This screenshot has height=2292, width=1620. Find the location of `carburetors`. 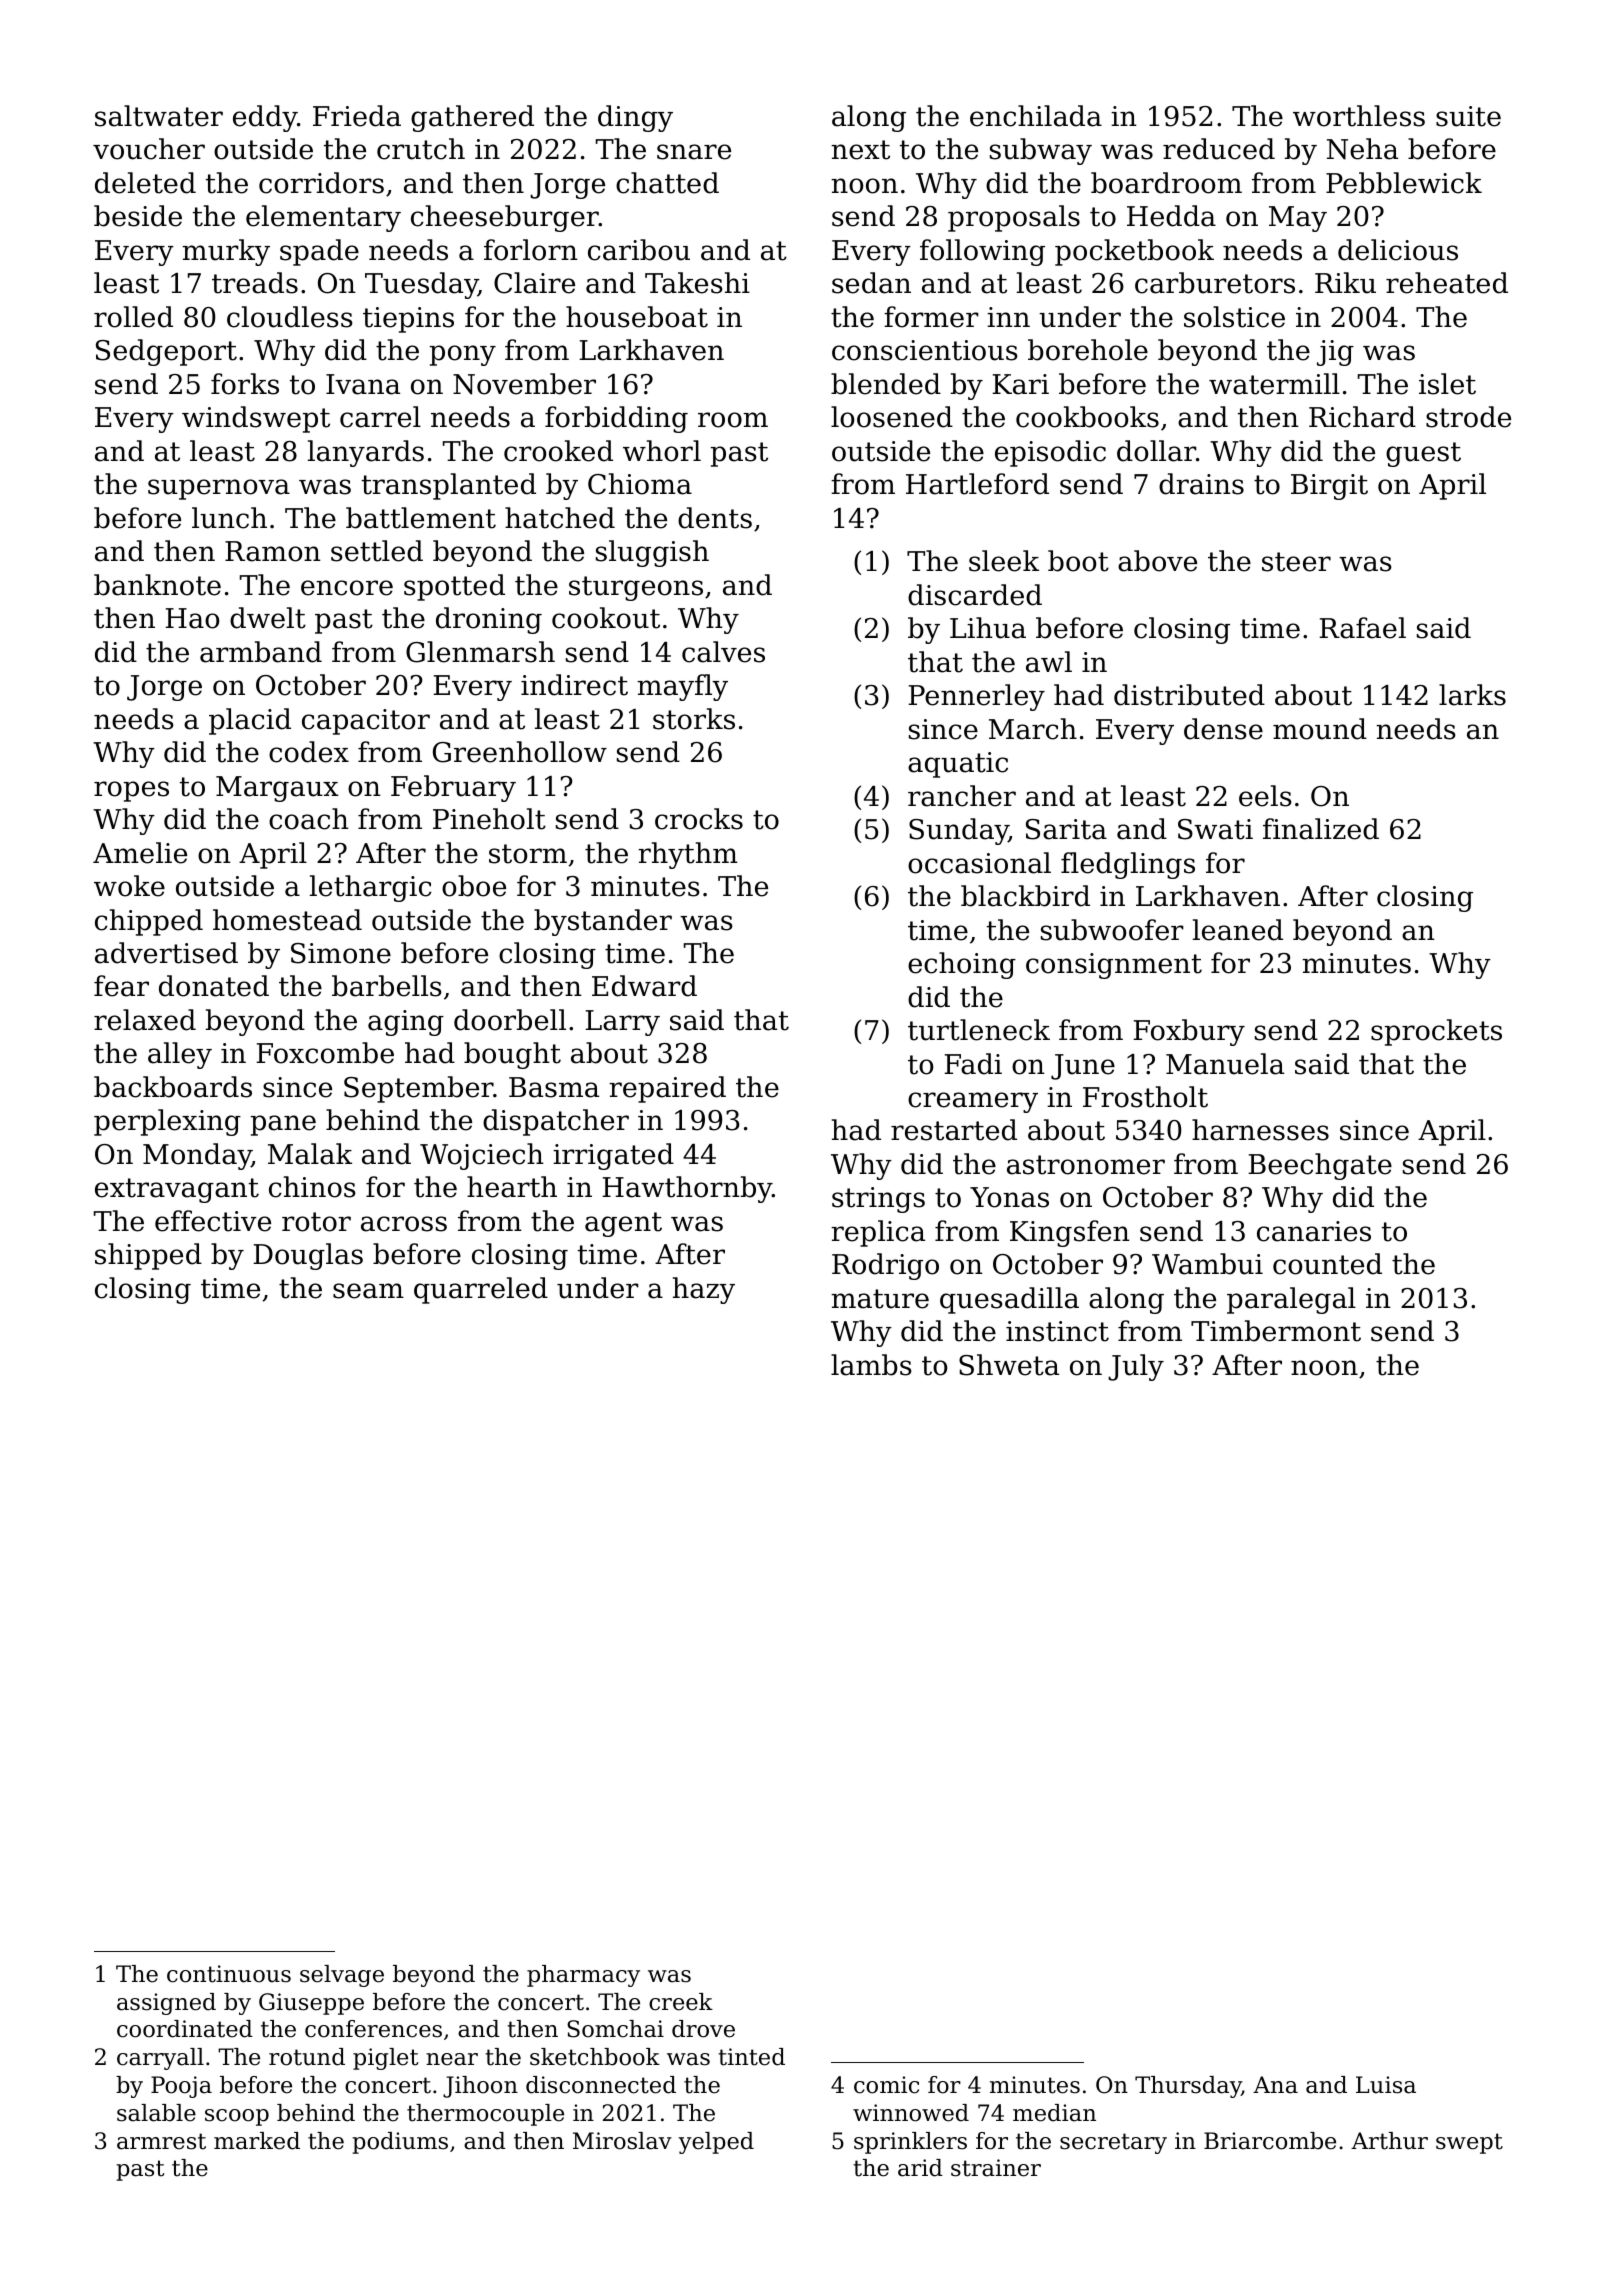

carburetors is located at coordinates (1215, 283).
